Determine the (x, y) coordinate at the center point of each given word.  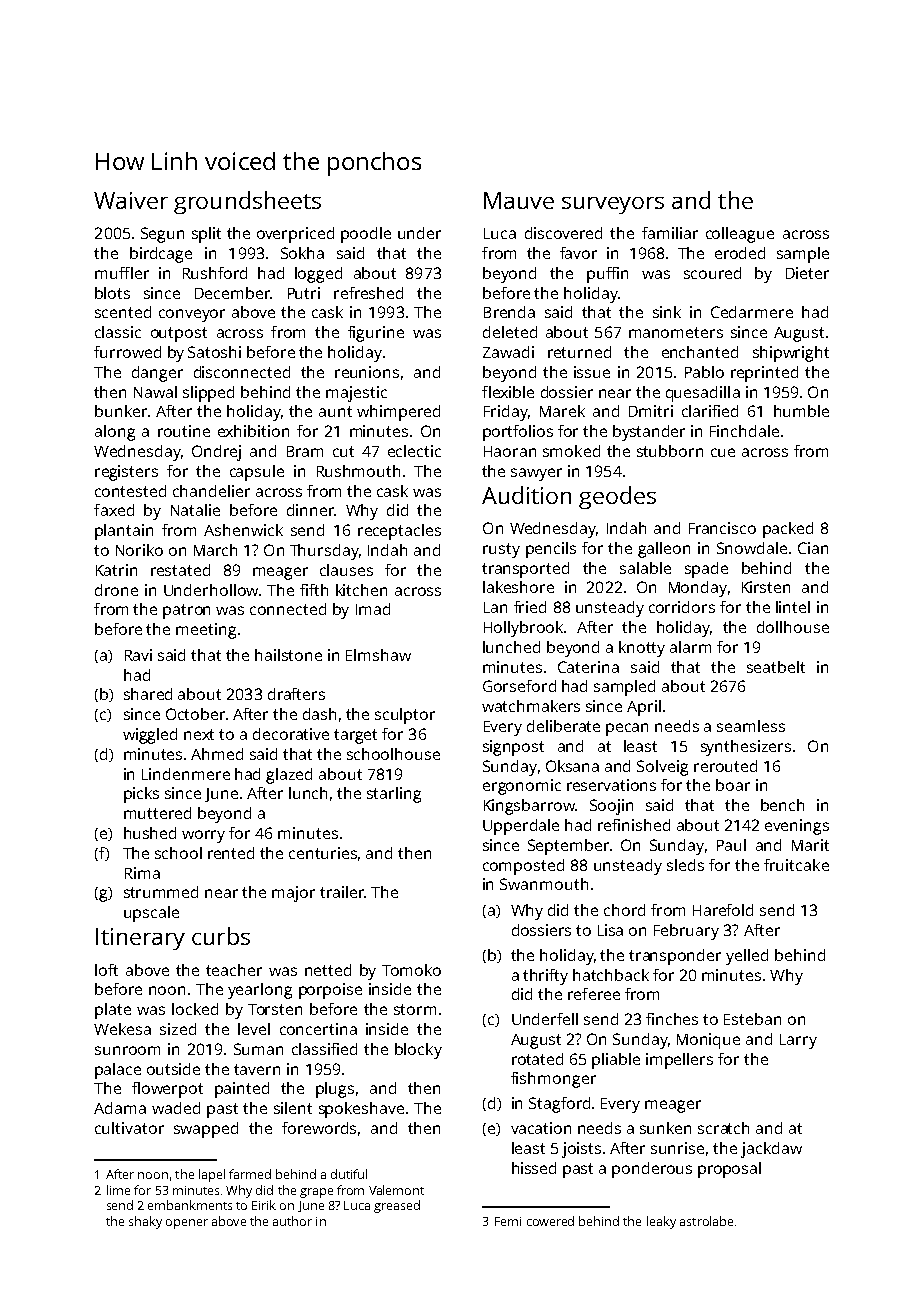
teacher (234, 970)
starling (394, 795)
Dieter (807, 273)
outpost (179, 334)
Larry (798, 1041)
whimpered (398, 413)
